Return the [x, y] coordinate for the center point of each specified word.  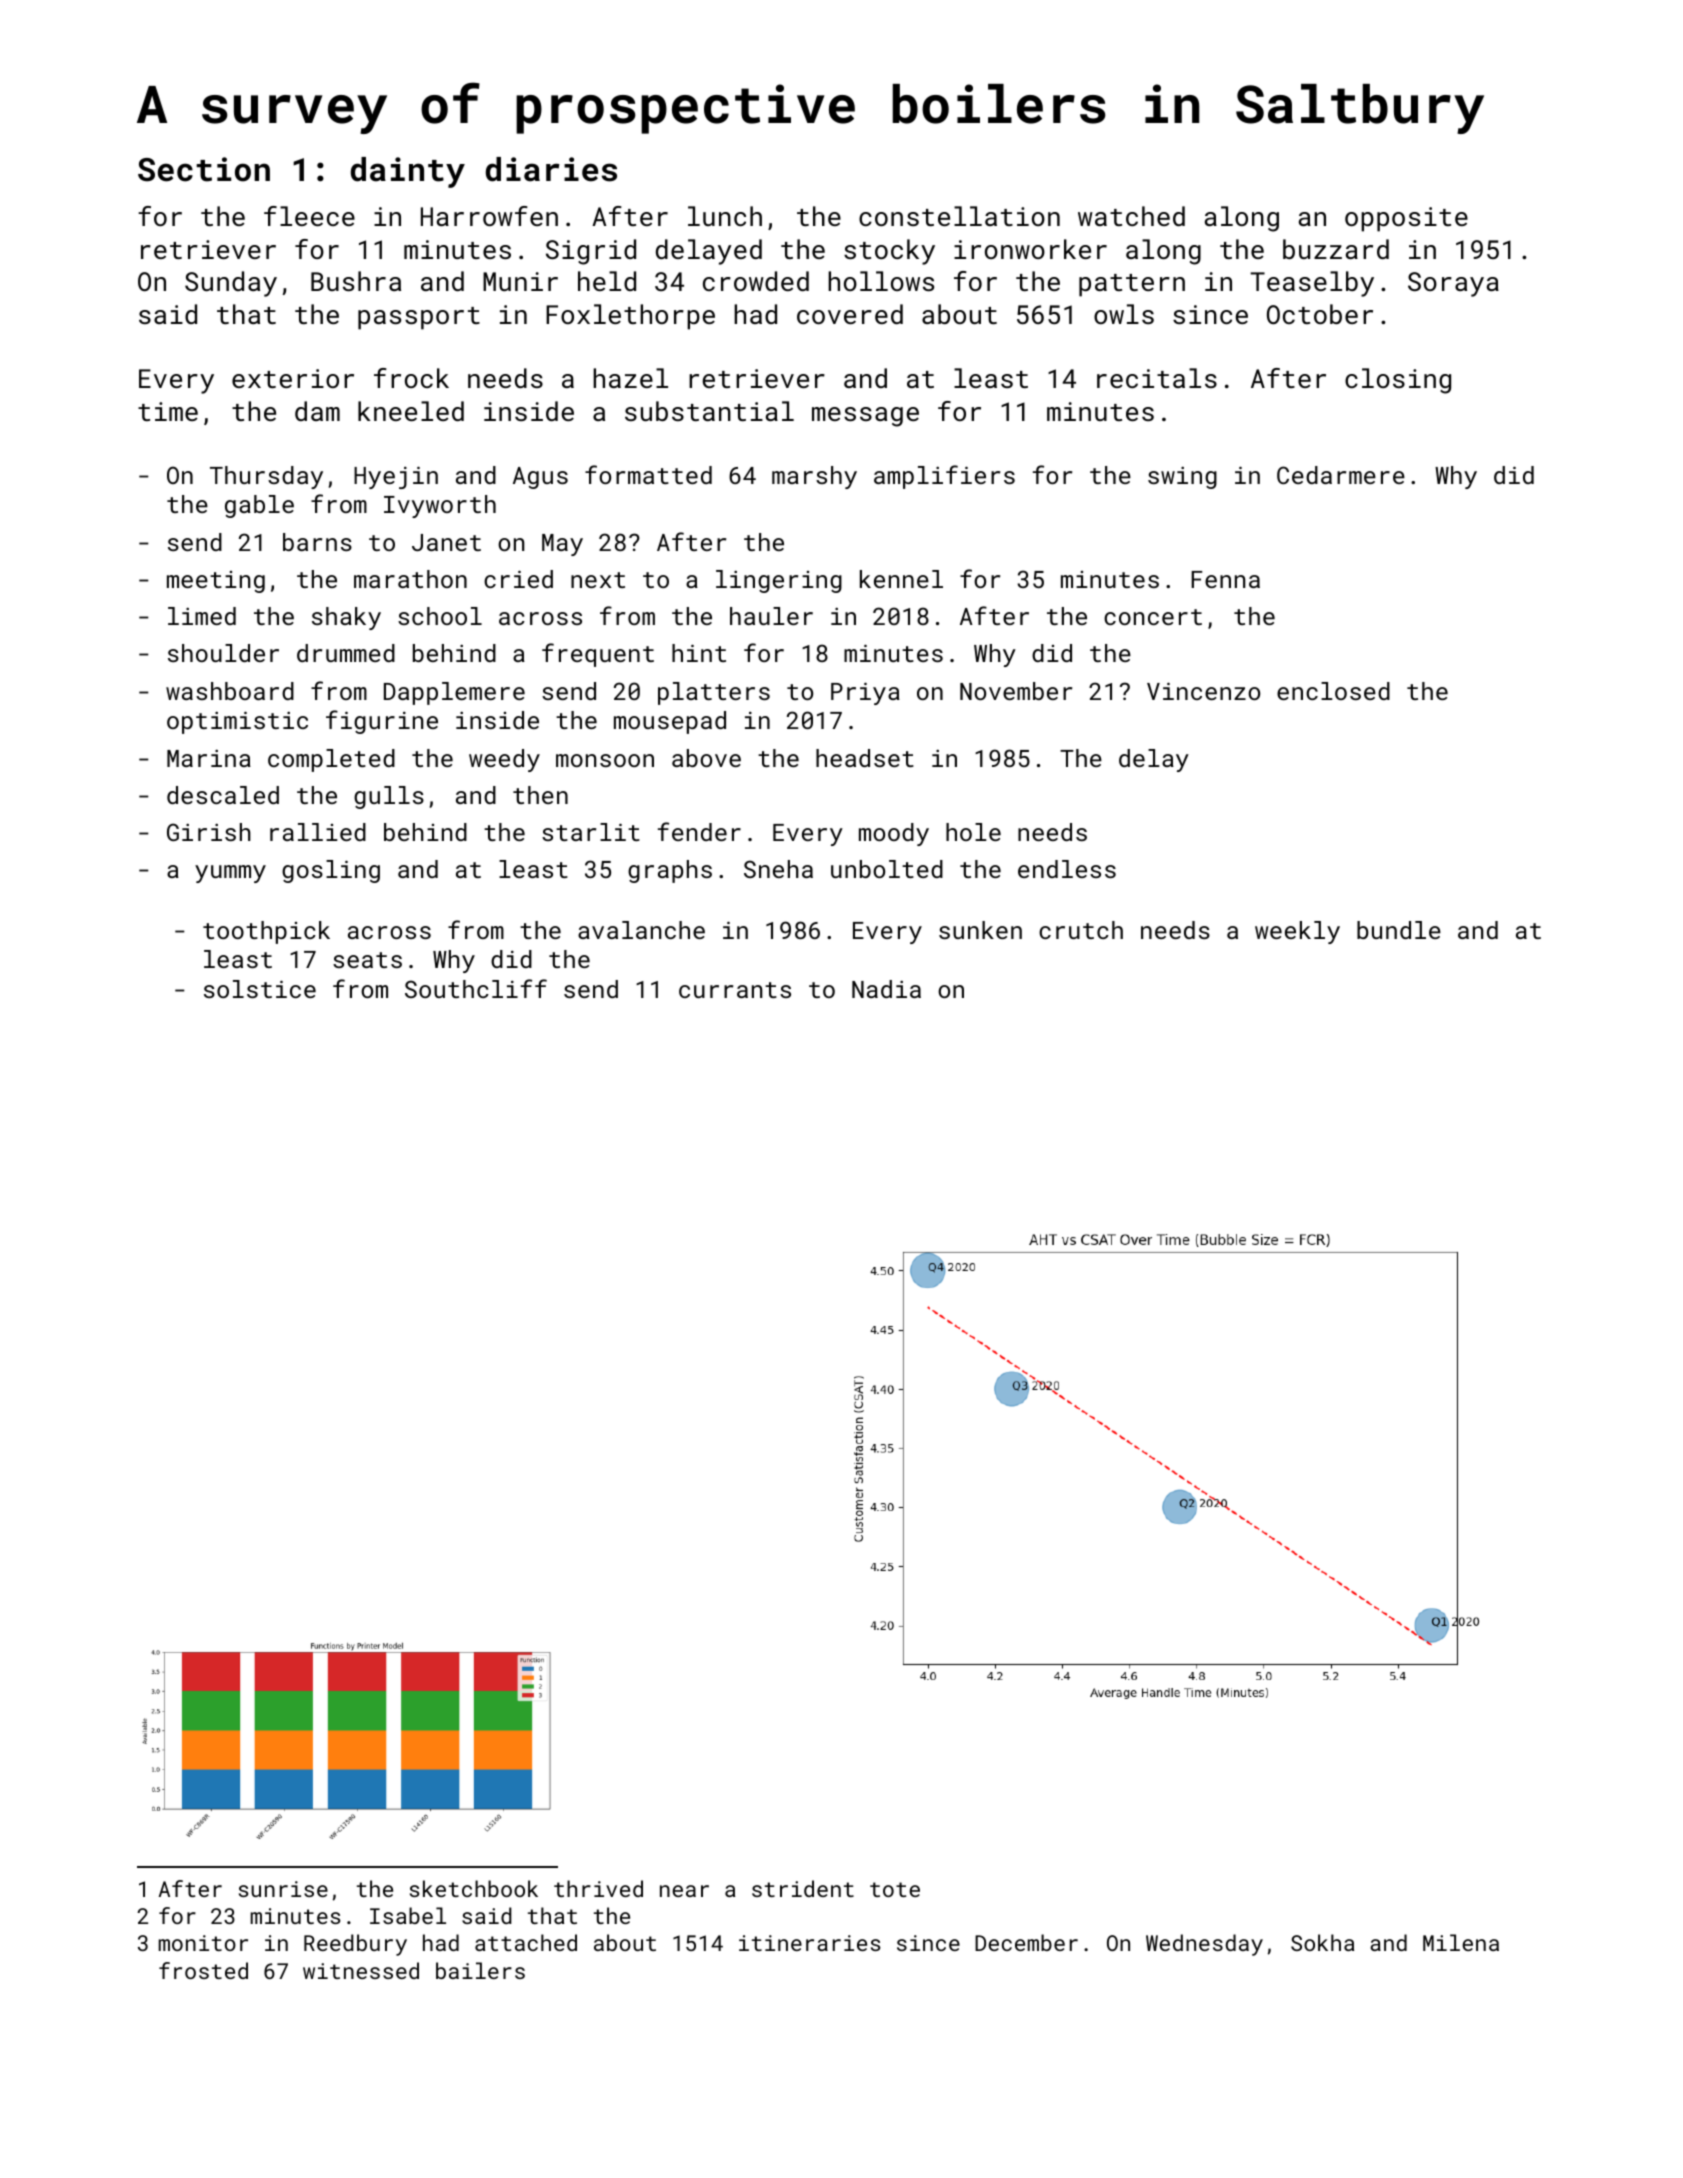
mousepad [670, 722]
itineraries [810, 1943]
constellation [959, 216]
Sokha [1322, 1942]
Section [204, 169]
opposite [1406, 219]
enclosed [1333, 691]
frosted [203, 1970]
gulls [389, 797]
